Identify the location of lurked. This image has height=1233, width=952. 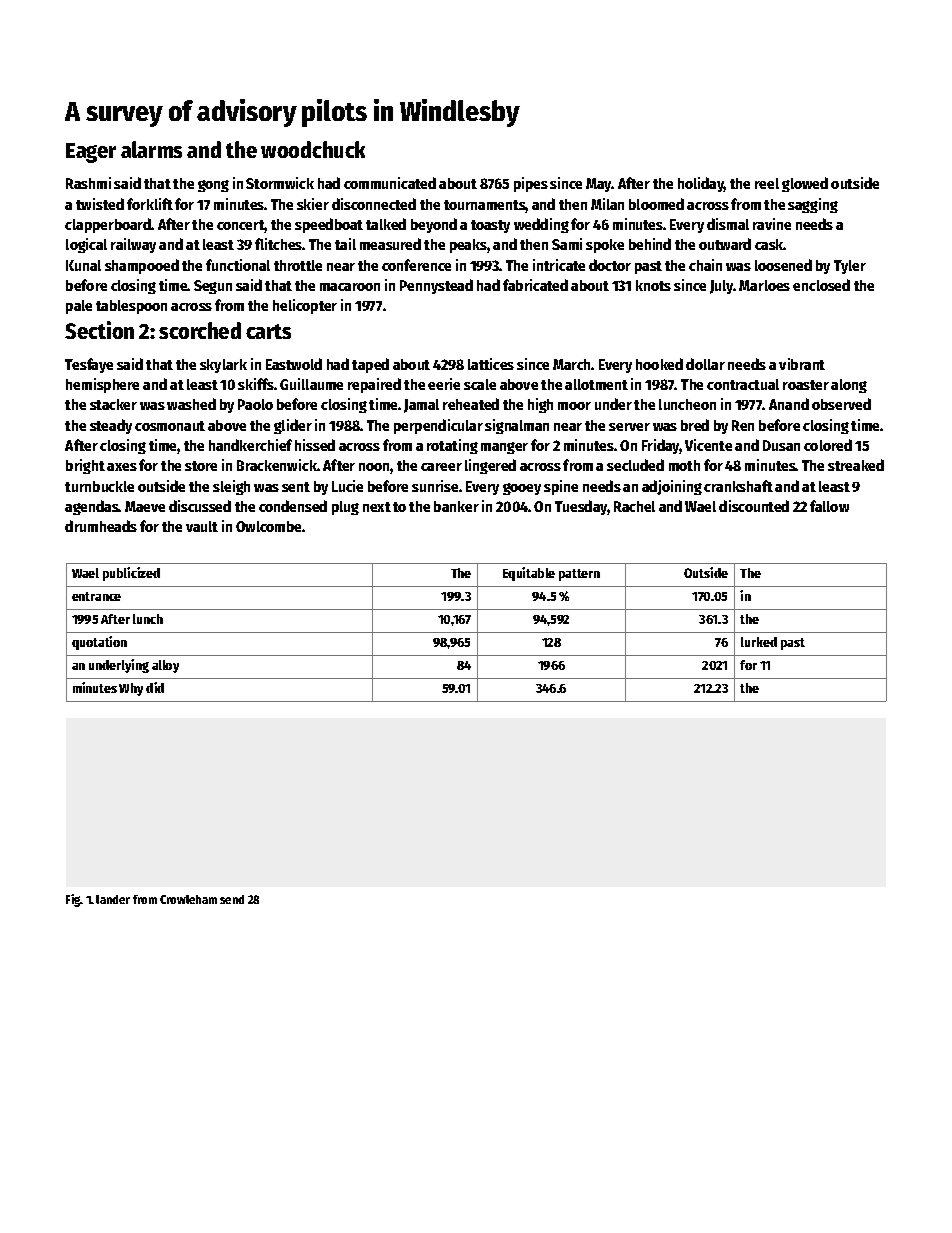
(759, 642).
